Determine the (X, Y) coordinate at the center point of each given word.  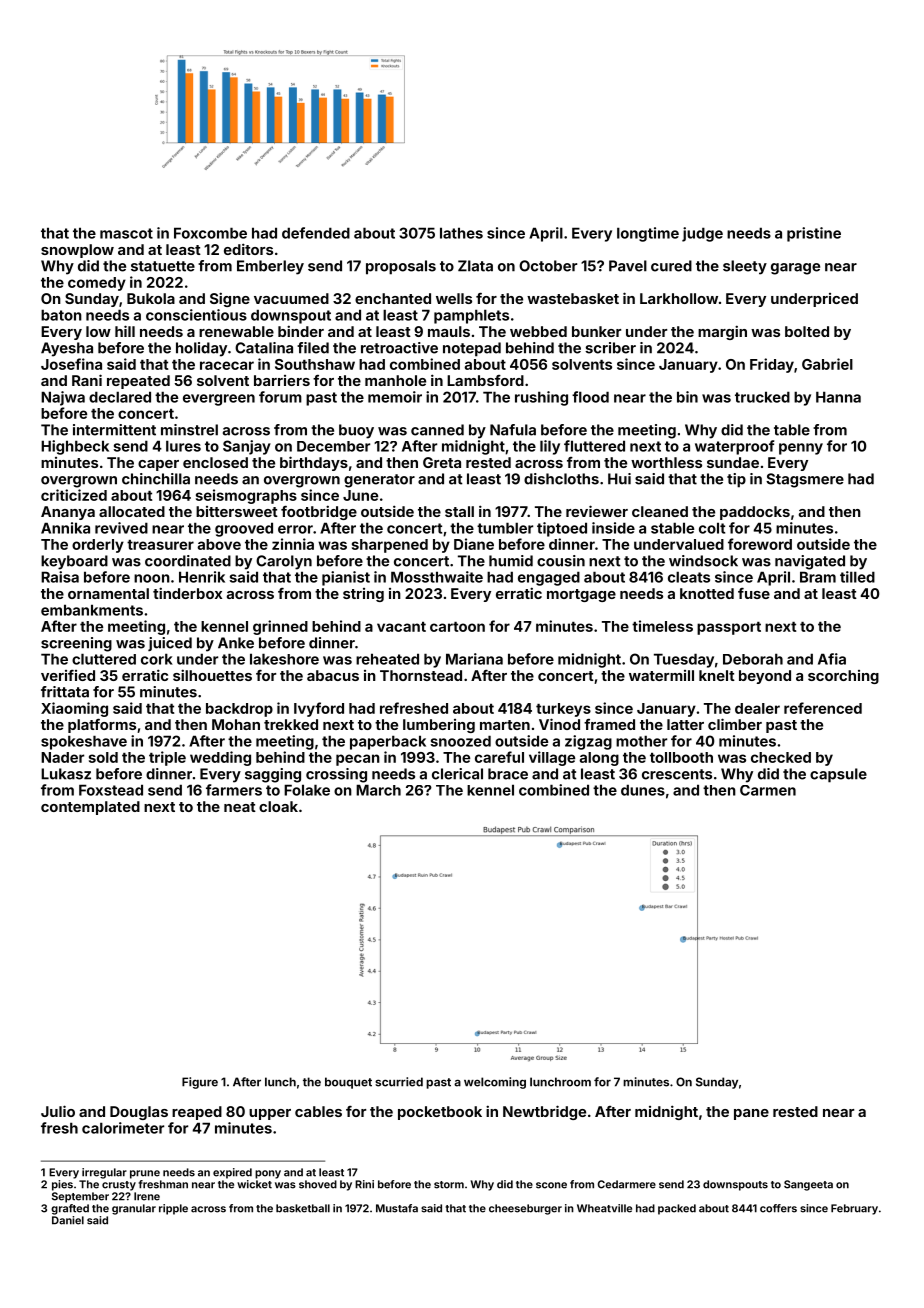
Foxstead (111, 790)
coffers (778, 1208)
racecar (227, 365)
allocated (132, 511)
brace (508, 774)
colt (712, 528)
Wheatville (604, 1208)
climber (735, 724)
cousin (561, 561)
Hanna (838, 397)
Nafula (513, 430)
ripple (173, 1209)
